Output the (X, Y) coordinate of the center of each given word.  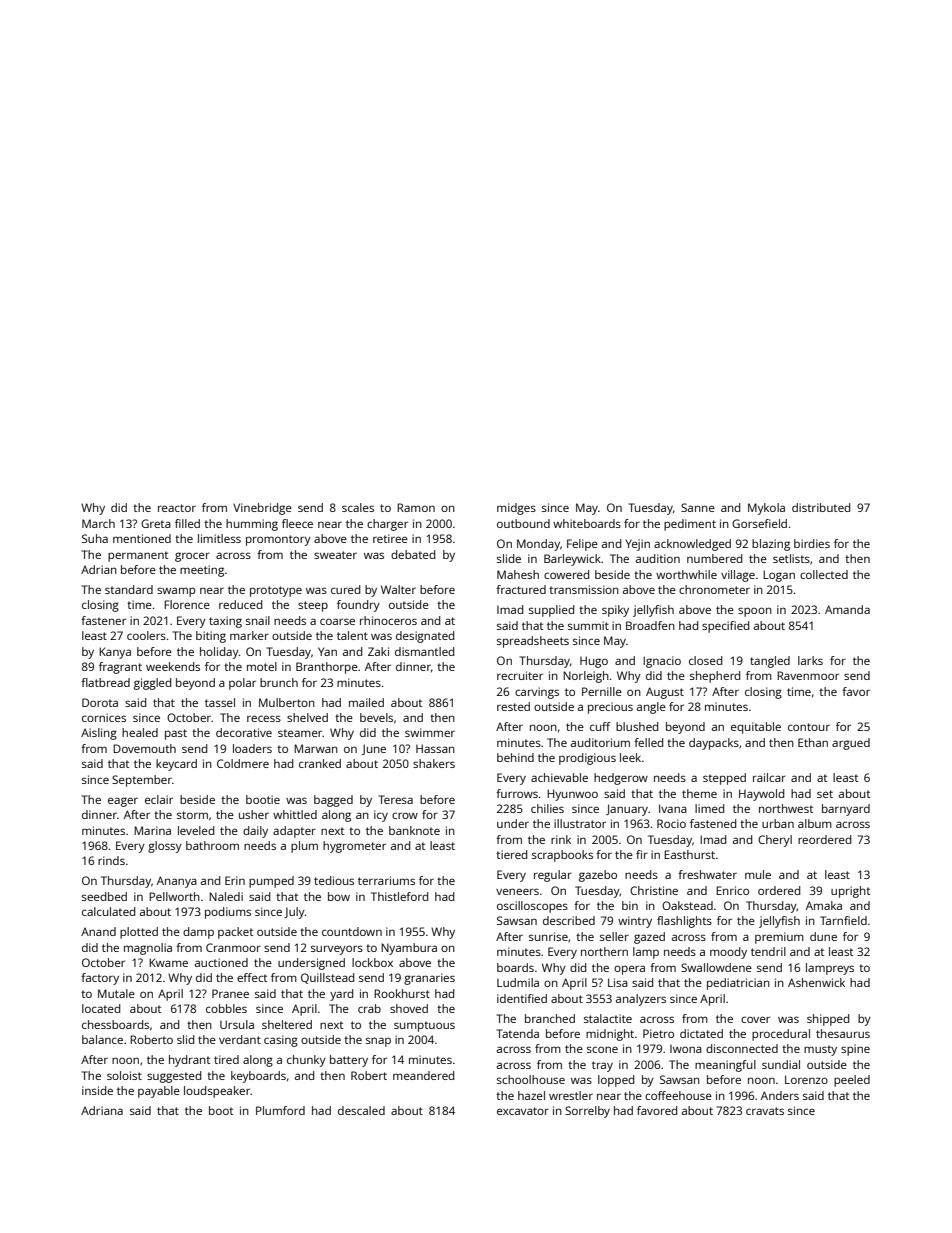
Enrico (732, 890)
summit (588, 625)
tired (226, 1059)
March (98, 523)
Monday (538, 545)
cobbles (226, 1008)
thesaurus (843, 1033)
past (176, 734)
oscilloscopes (532, 907)
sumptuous (424, 1026)
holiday (219, 653)
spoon (755, 612)
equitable (756, 728)
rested (513, 706)
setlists (791, 558)
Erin (235, 880)
